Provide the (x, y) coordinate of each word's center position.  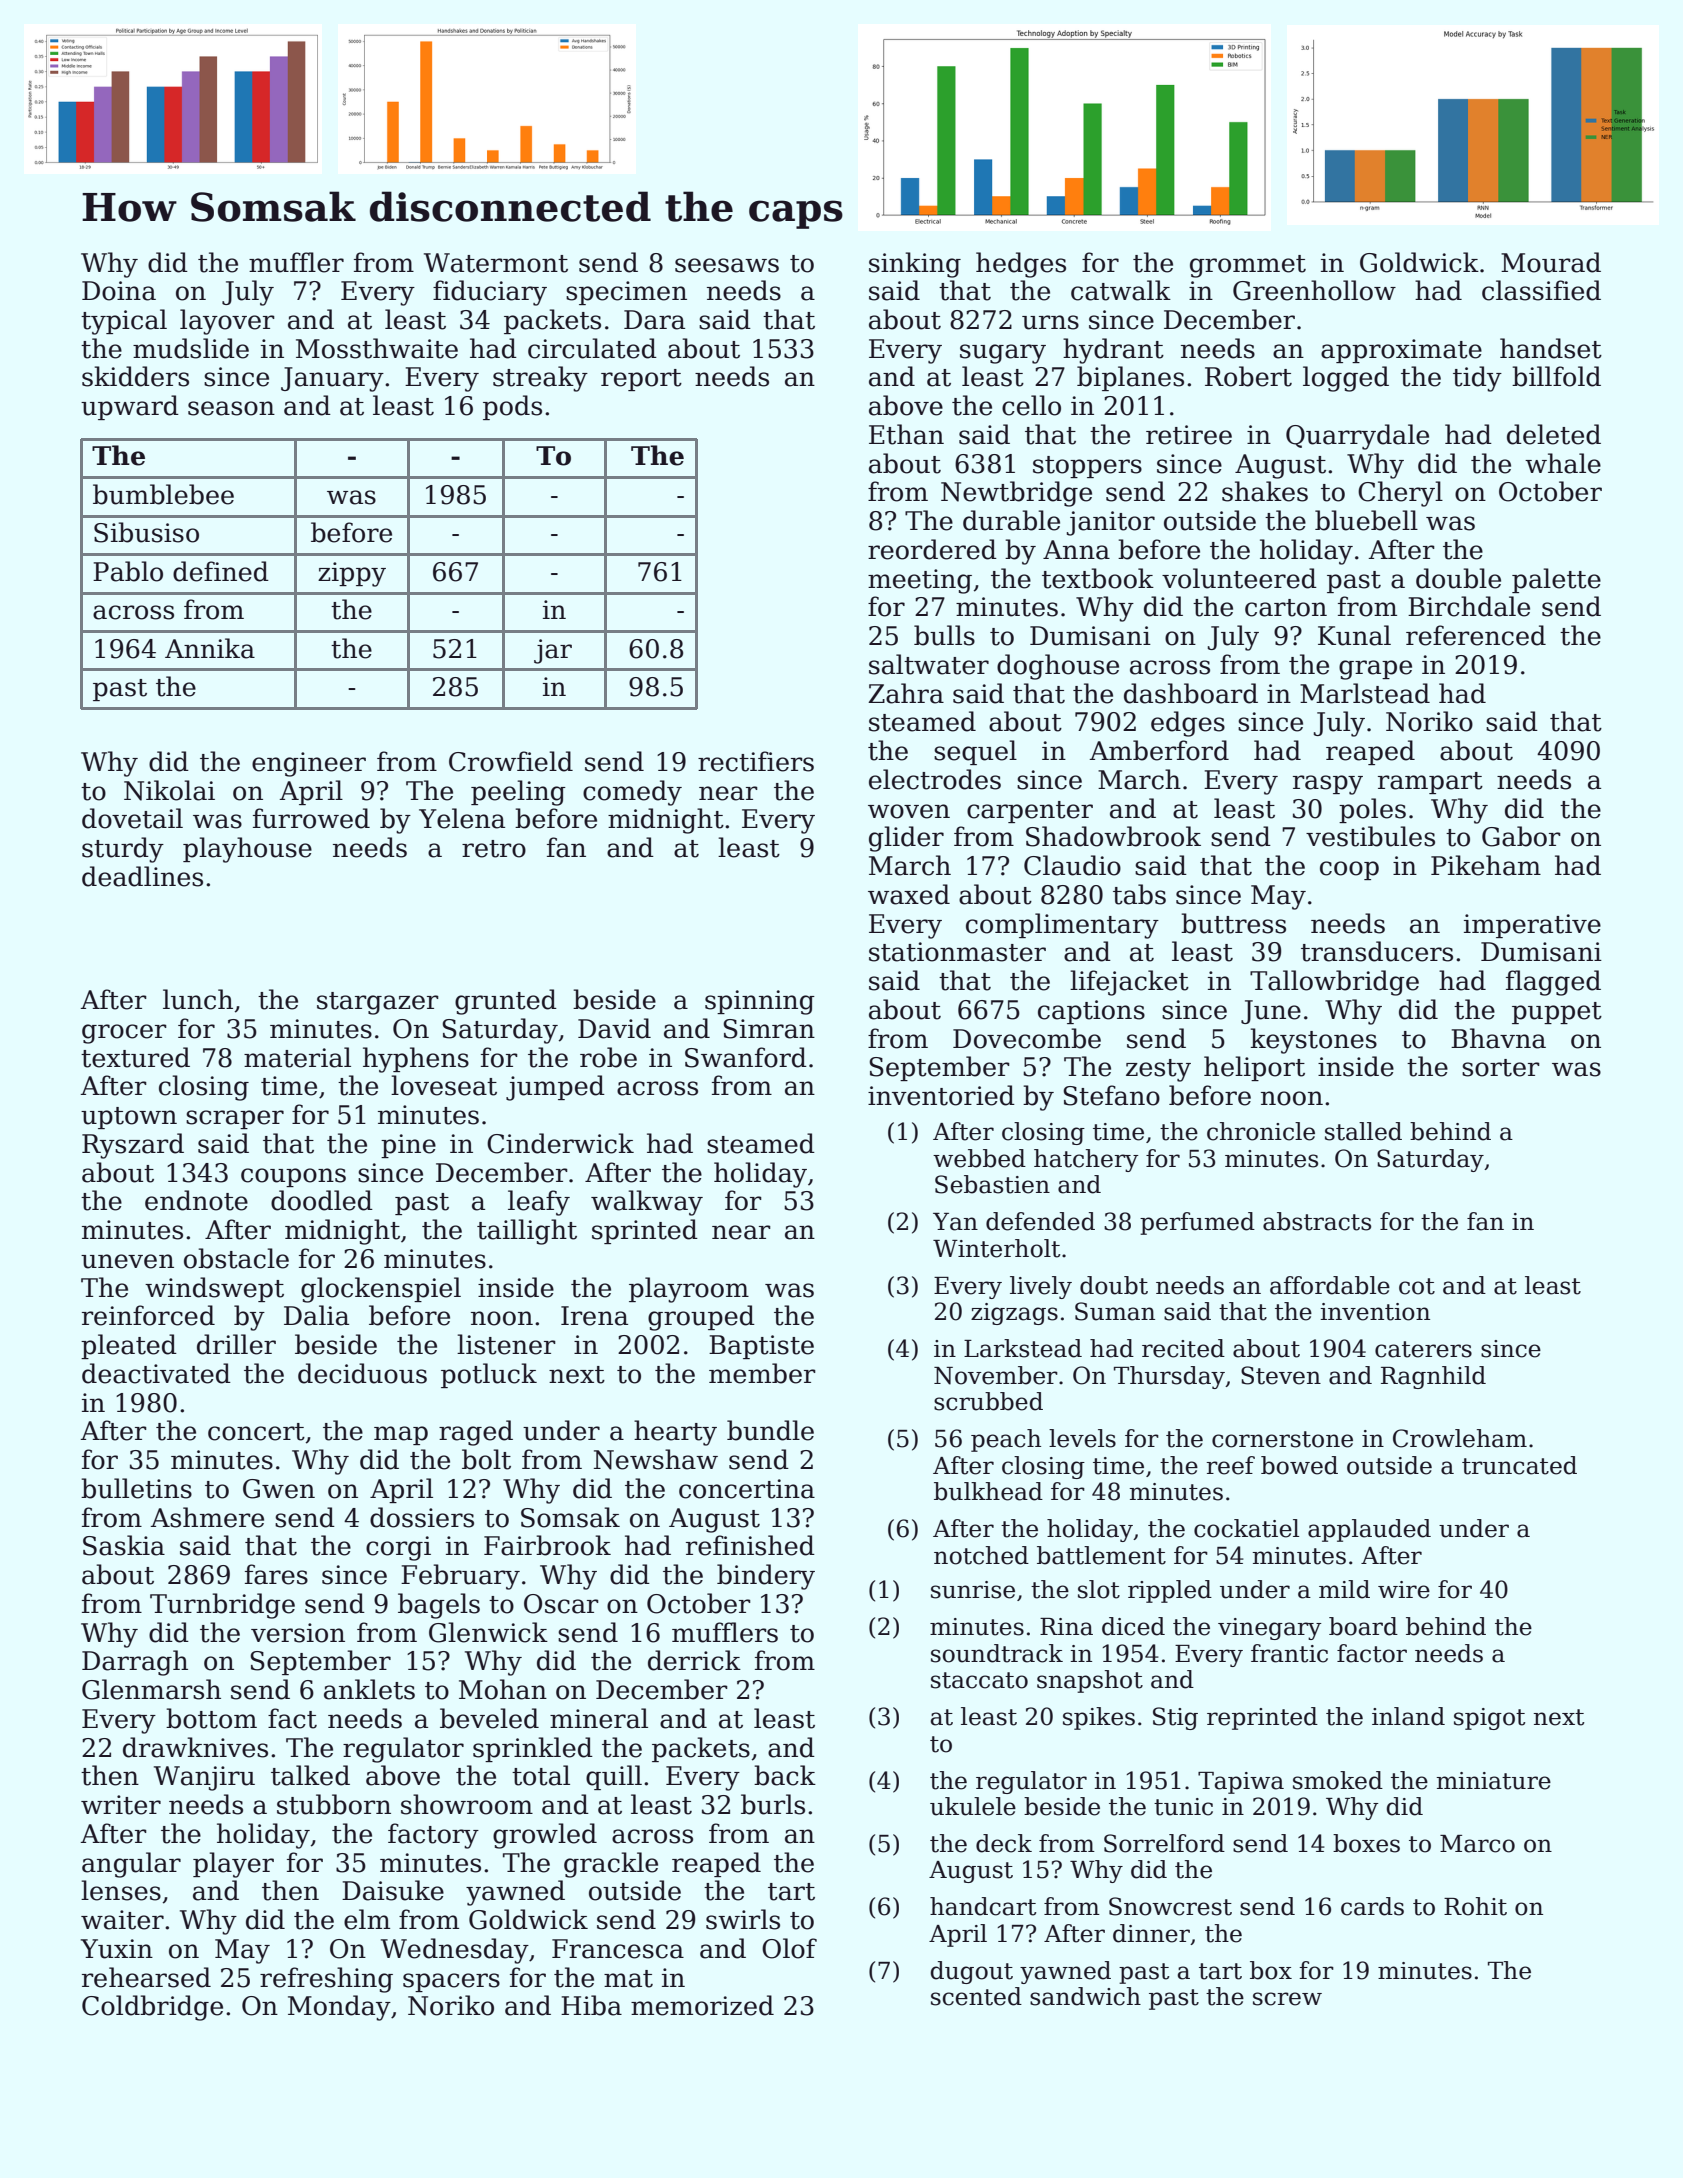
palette (1556, 580)
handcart (983, 1906)
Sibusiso (146, 532)
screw (1287, 1999)
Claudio (1072, 865)
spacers (451, 1982)
